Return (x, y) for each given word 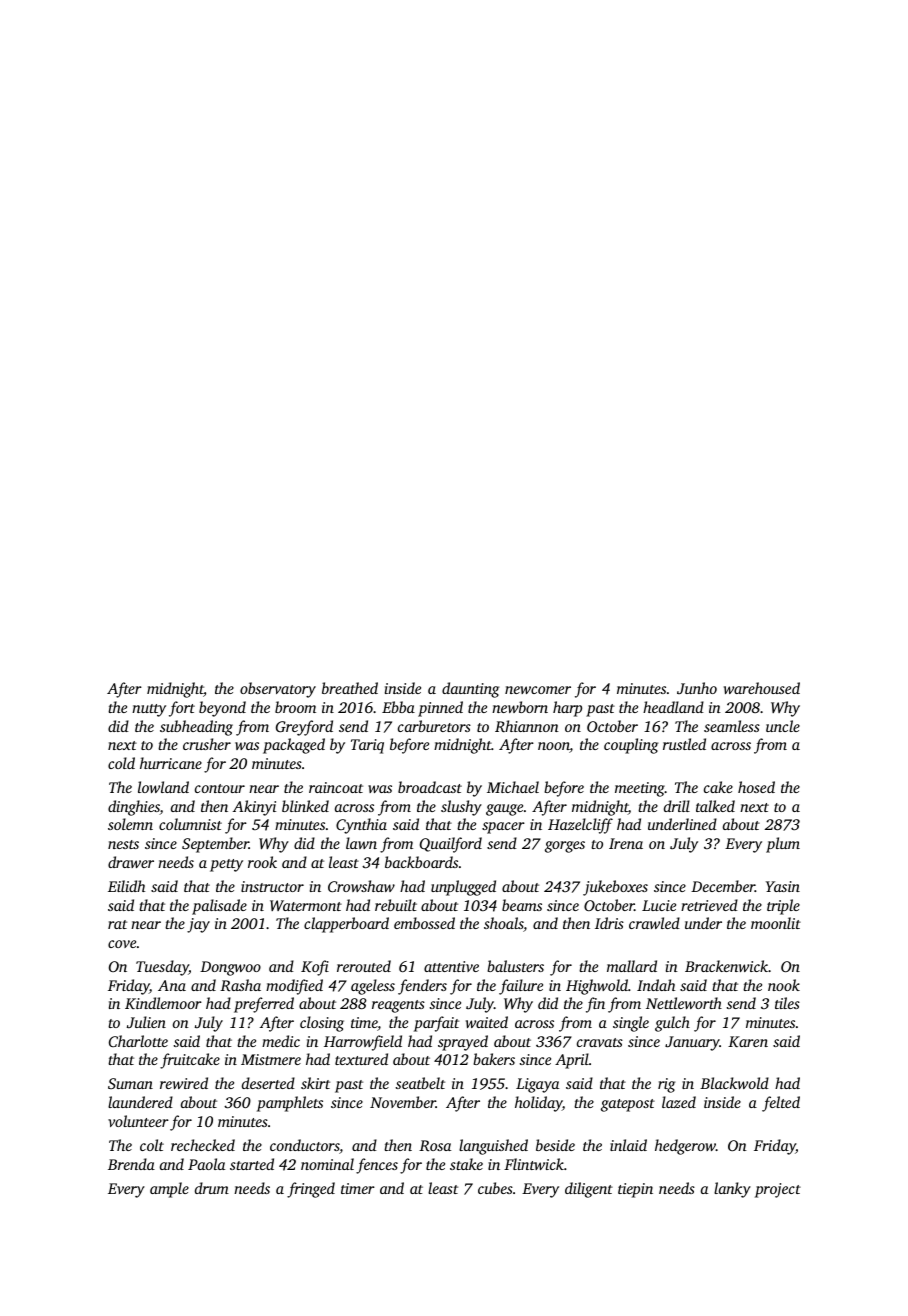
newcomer (538, 690)
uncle (783, 726)
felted (781, 1104)
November (403, 1102)
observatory (278, 690)
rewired (184, 1083)
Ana (172, 985)
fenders (422, 987)
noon (554, 747)
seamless (732, 726)
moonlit (776, 923)
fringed (311, 1190)
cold (121, 763)
